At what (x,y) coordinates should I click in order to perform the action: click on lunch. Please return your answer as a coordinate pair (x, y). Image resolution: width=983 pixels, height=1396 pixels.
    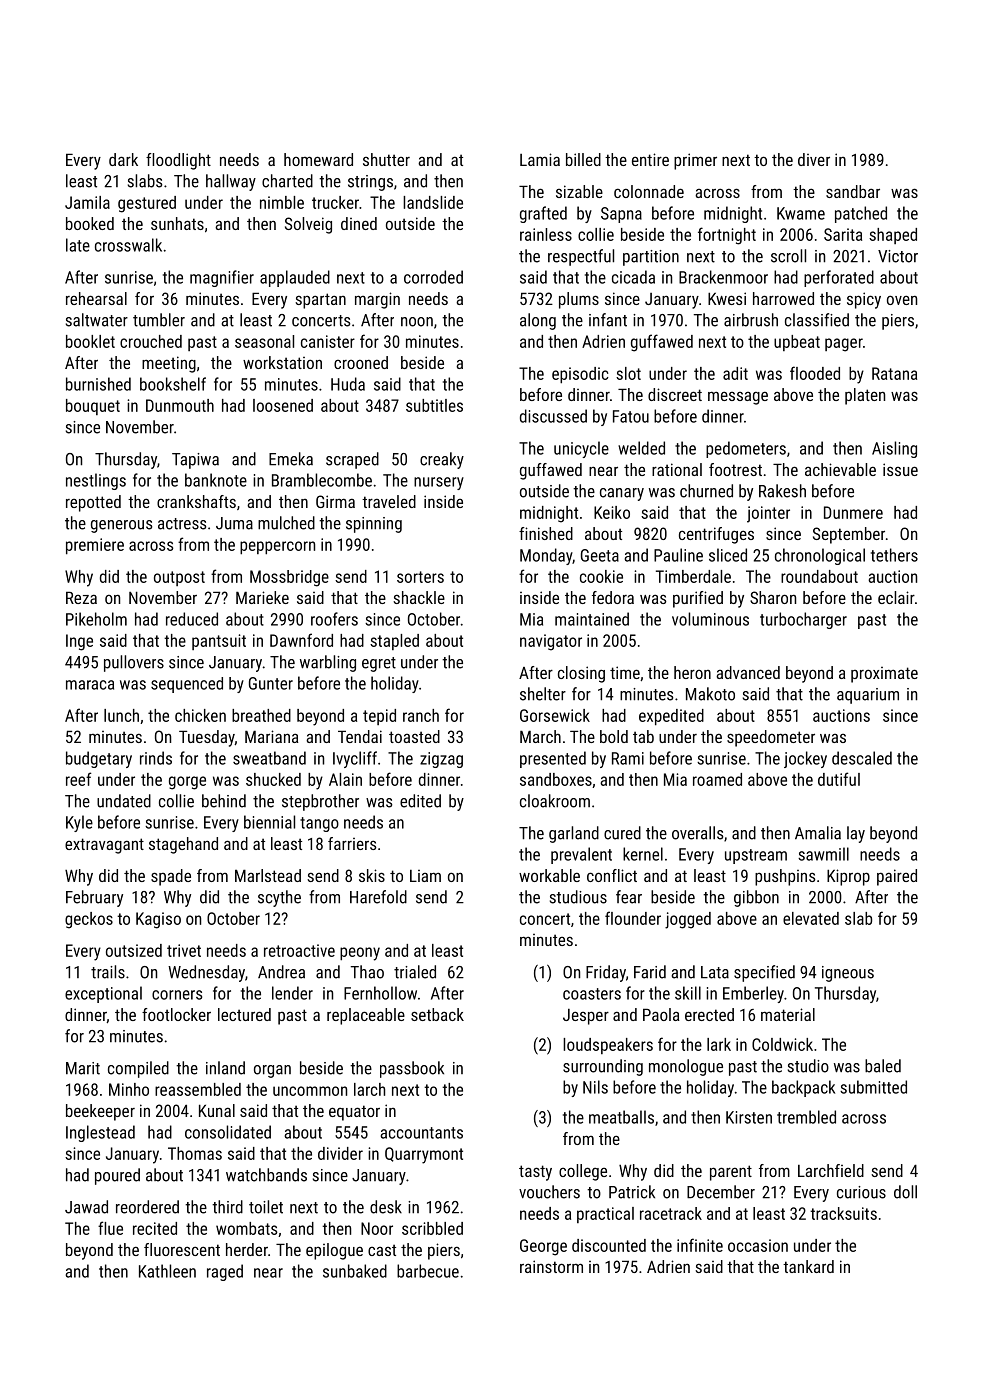
    Looking at the image, I should click on (121, 715).
